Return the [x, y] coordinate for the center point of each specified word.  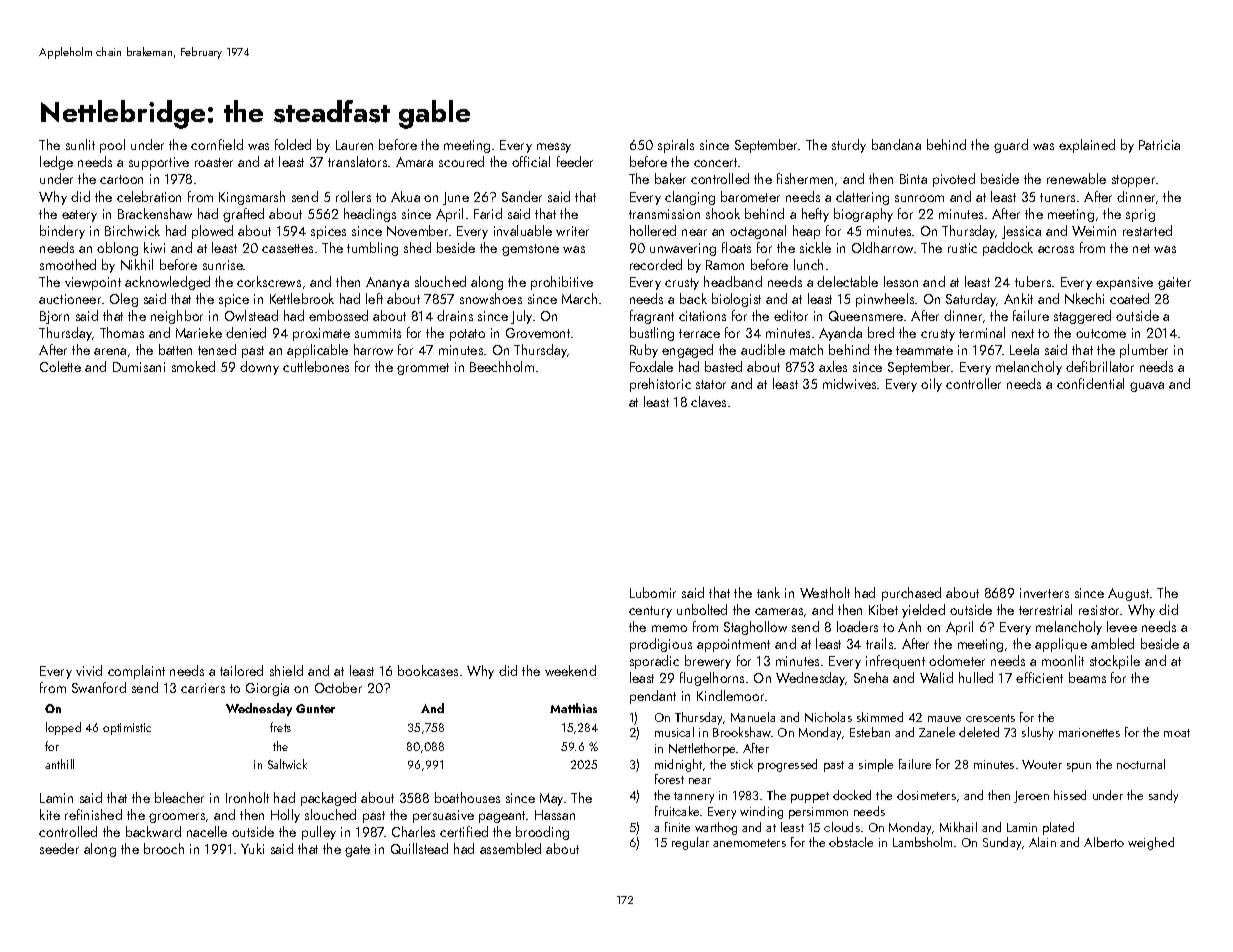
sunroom [919, 198]
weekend [570, 670]
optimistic [127, 729]
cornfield [217, 144]
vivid [89, 670]
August [1128, 594]
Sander [522, 196]
